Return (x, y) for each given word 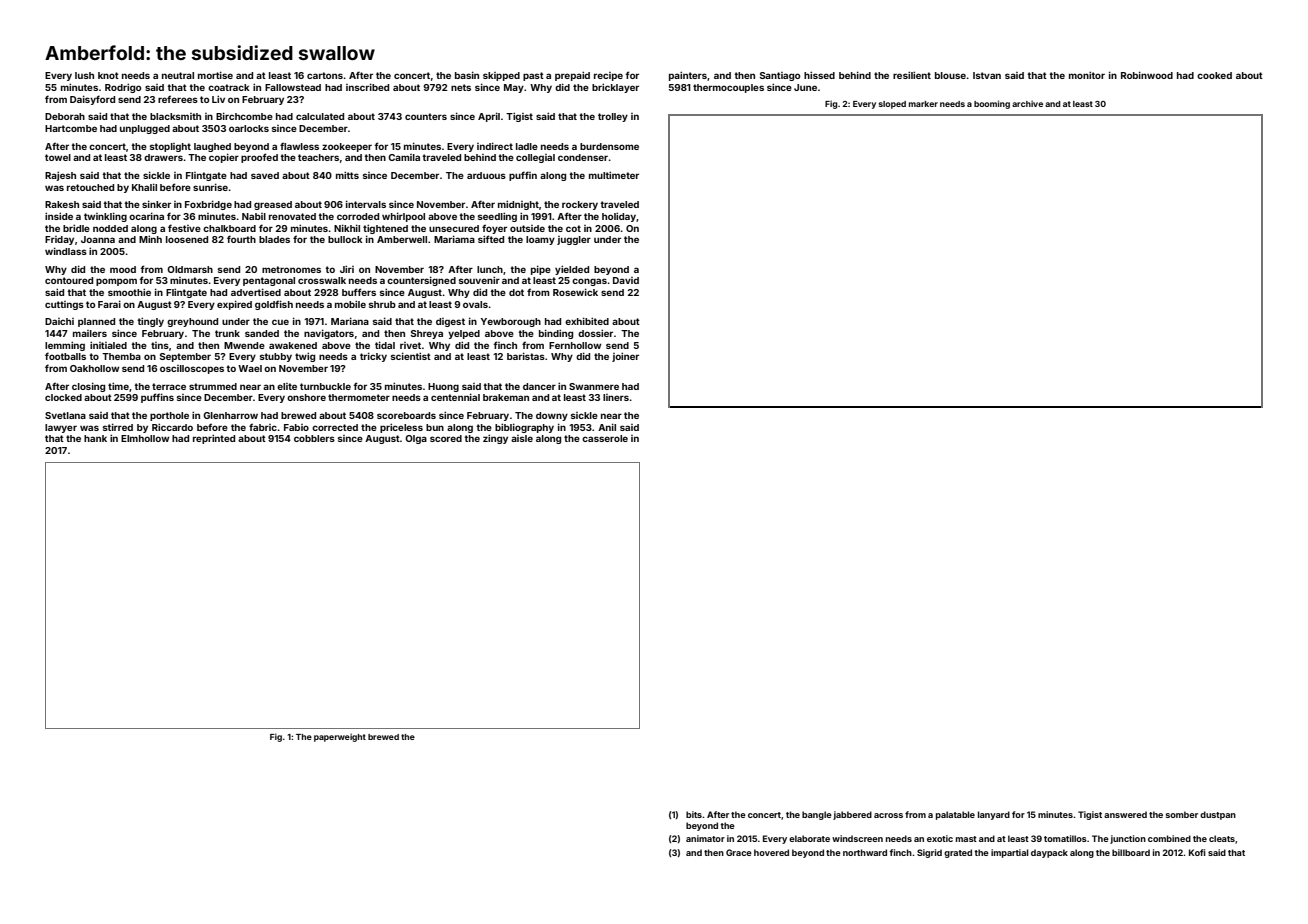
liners (616, 397)
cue (280, 322)
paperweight (340, 737)
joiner (625, 357)
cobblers (314, 438)
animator (705, 838)
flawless (299, 146)
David (626, 280)
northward (865, 852)
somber (1182, 814)
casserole (605, 438)
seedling (497, 217)
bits (694, 814)
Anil (607, 427)
